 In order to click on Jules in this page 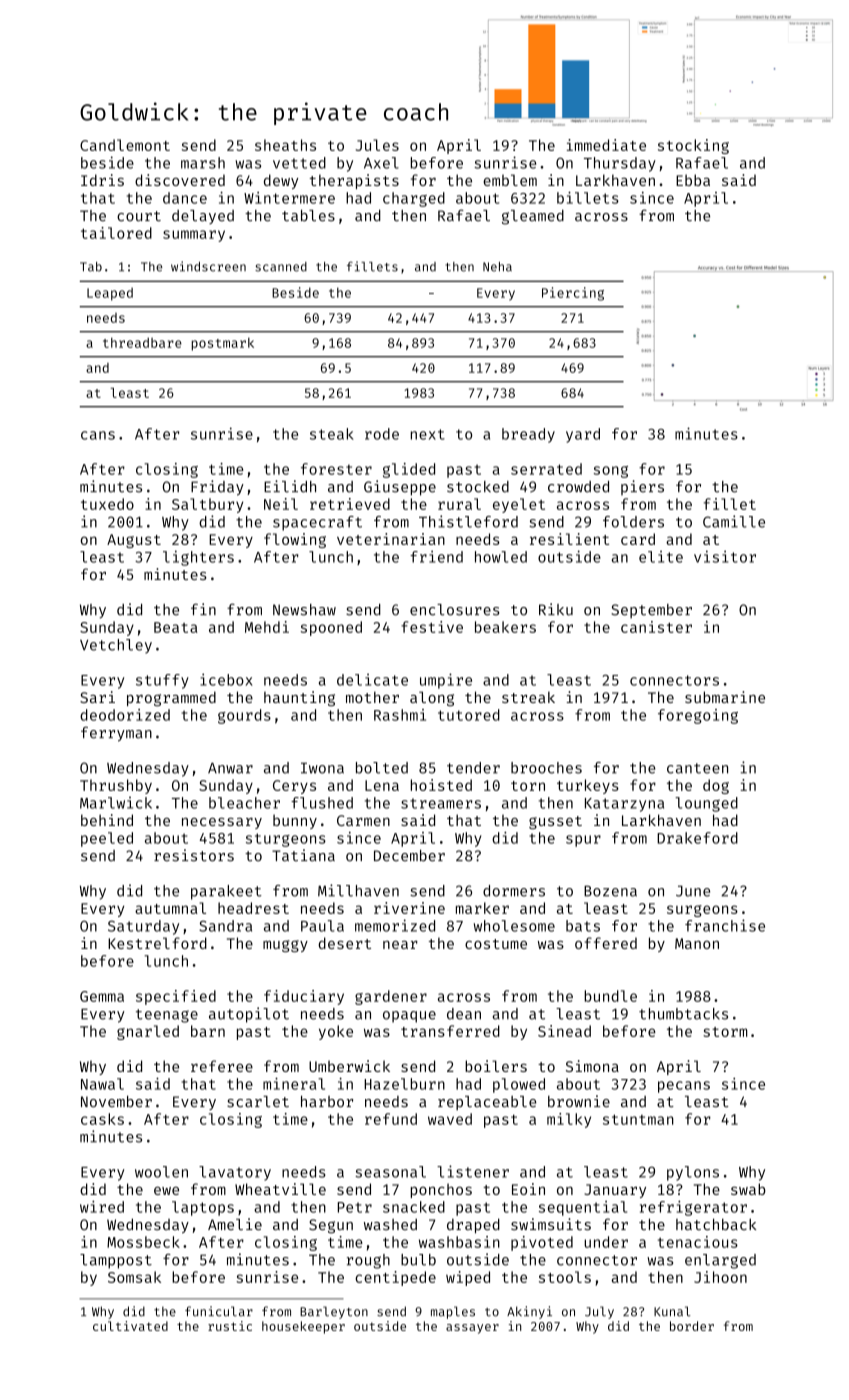, I will do `click(377, 145)`.
